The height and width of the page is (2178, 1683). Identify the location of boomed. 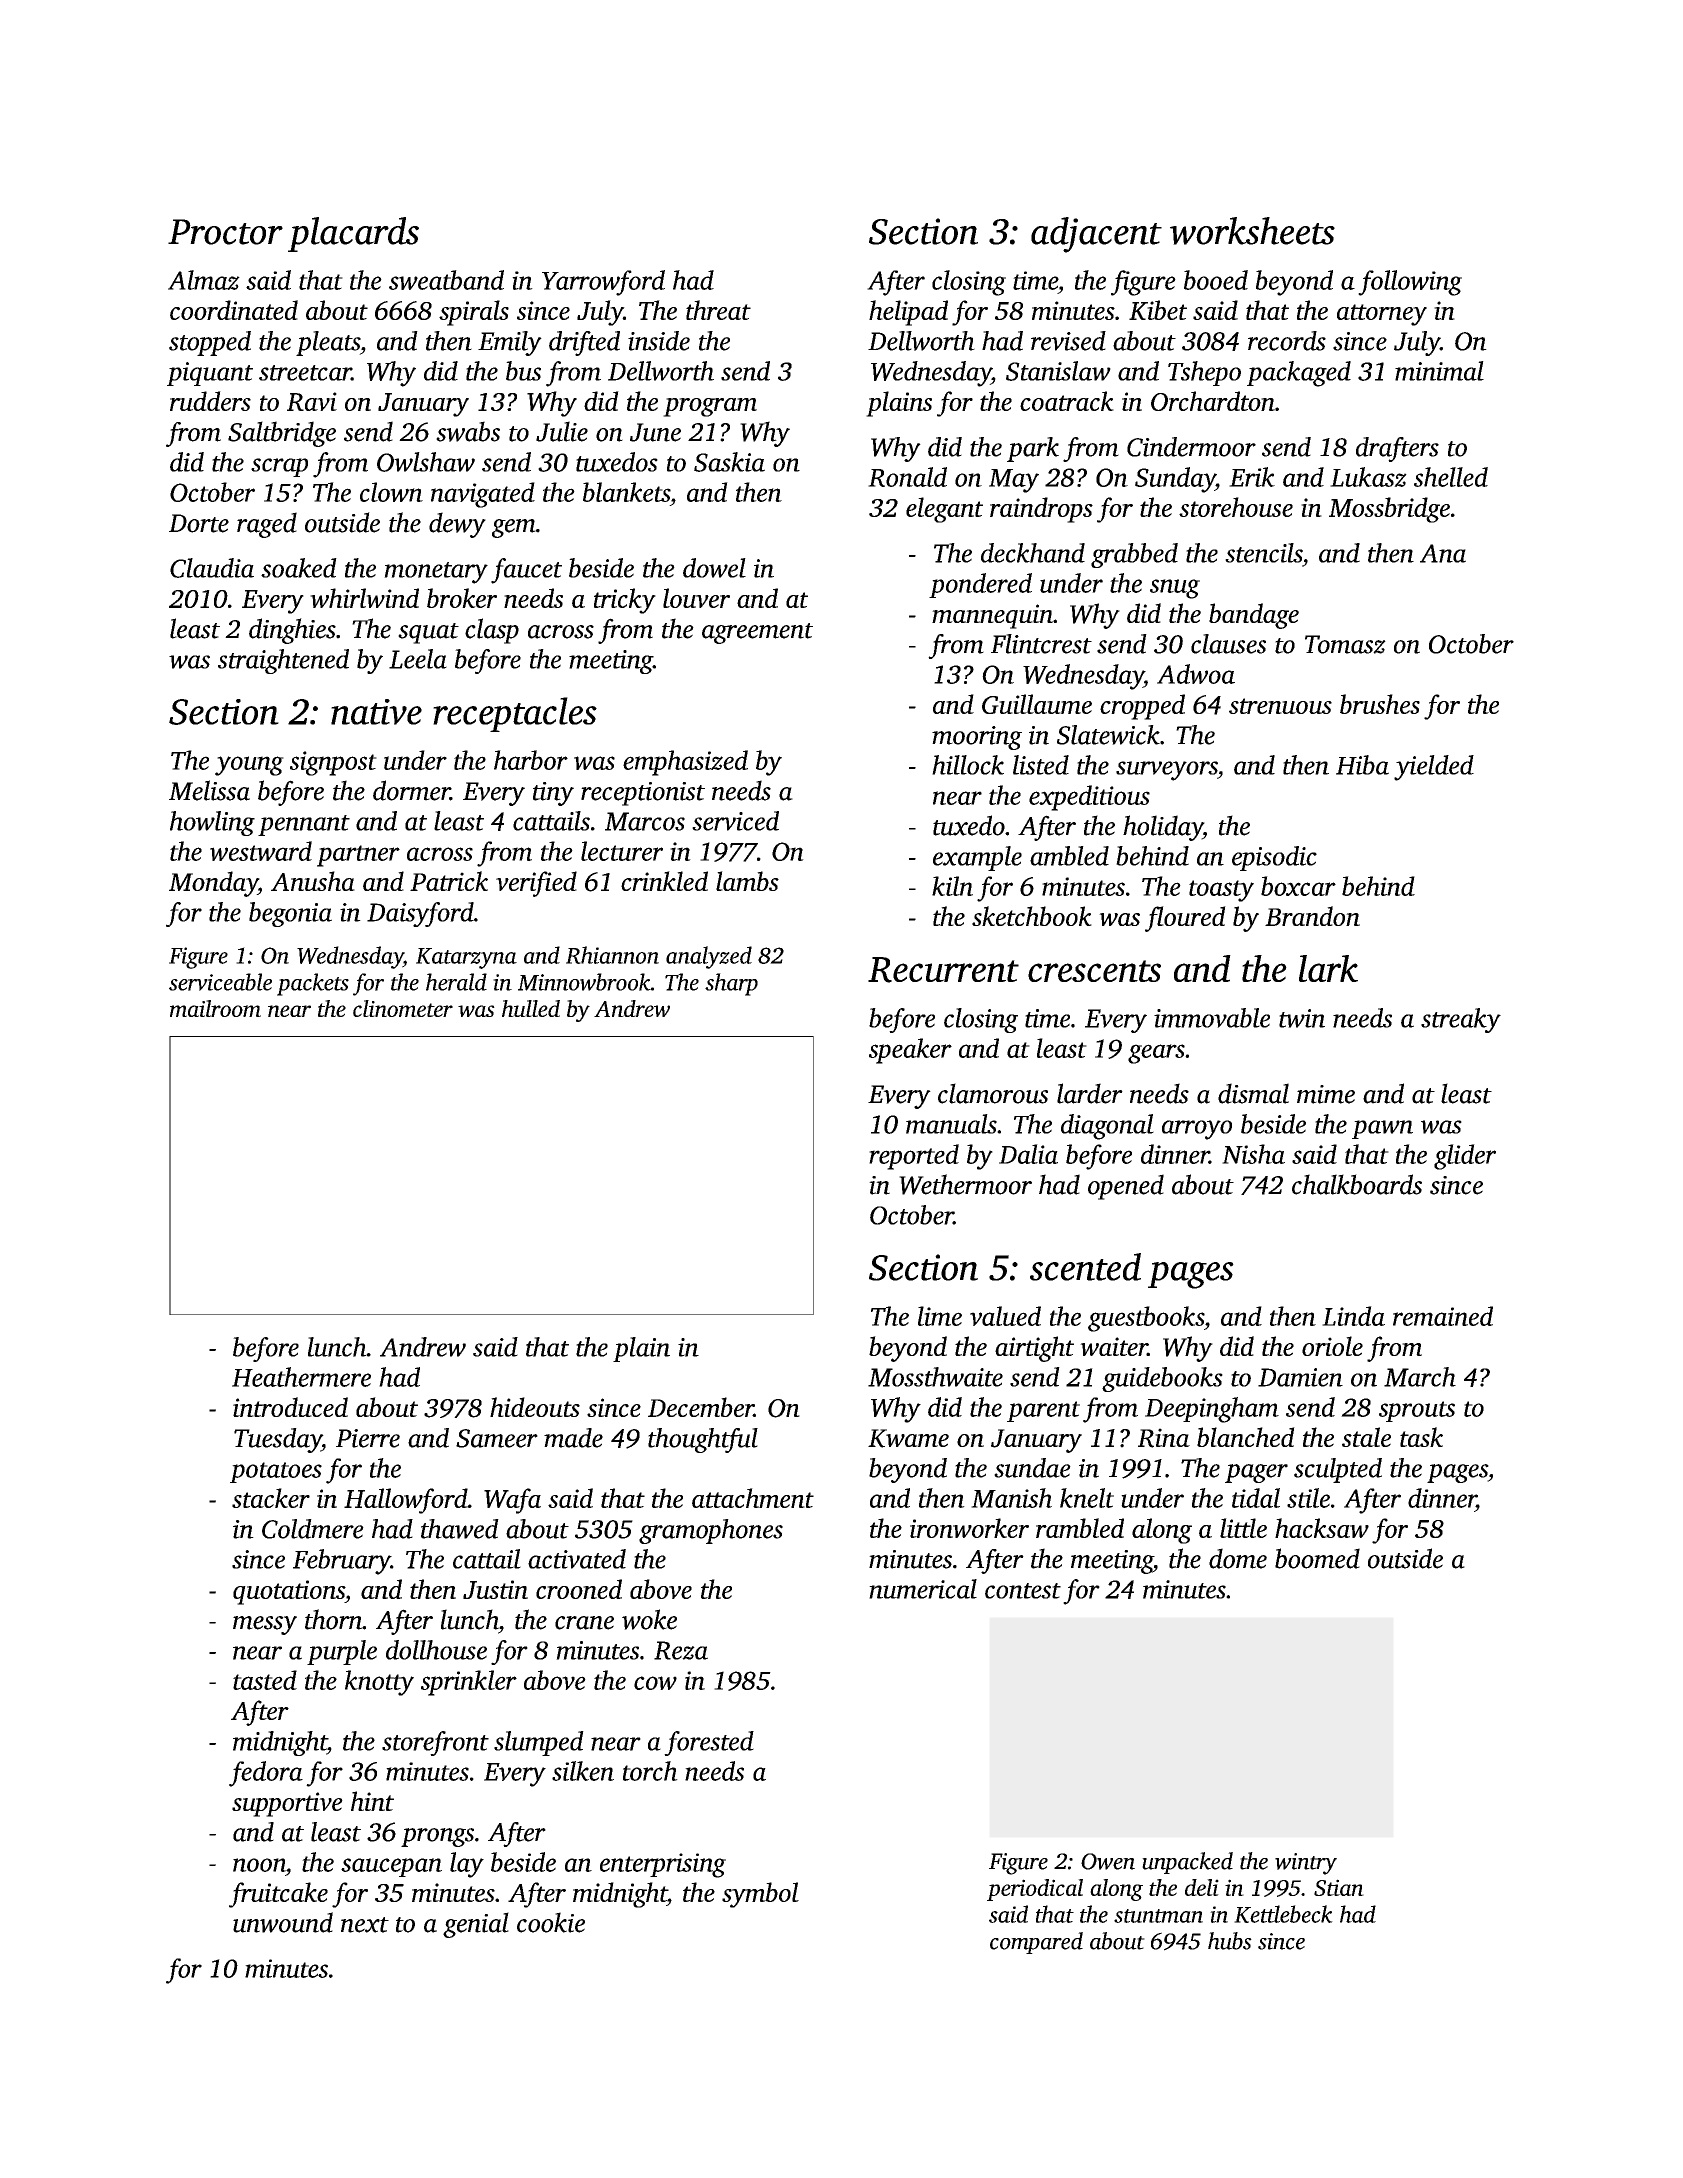
(1317, 1558).
